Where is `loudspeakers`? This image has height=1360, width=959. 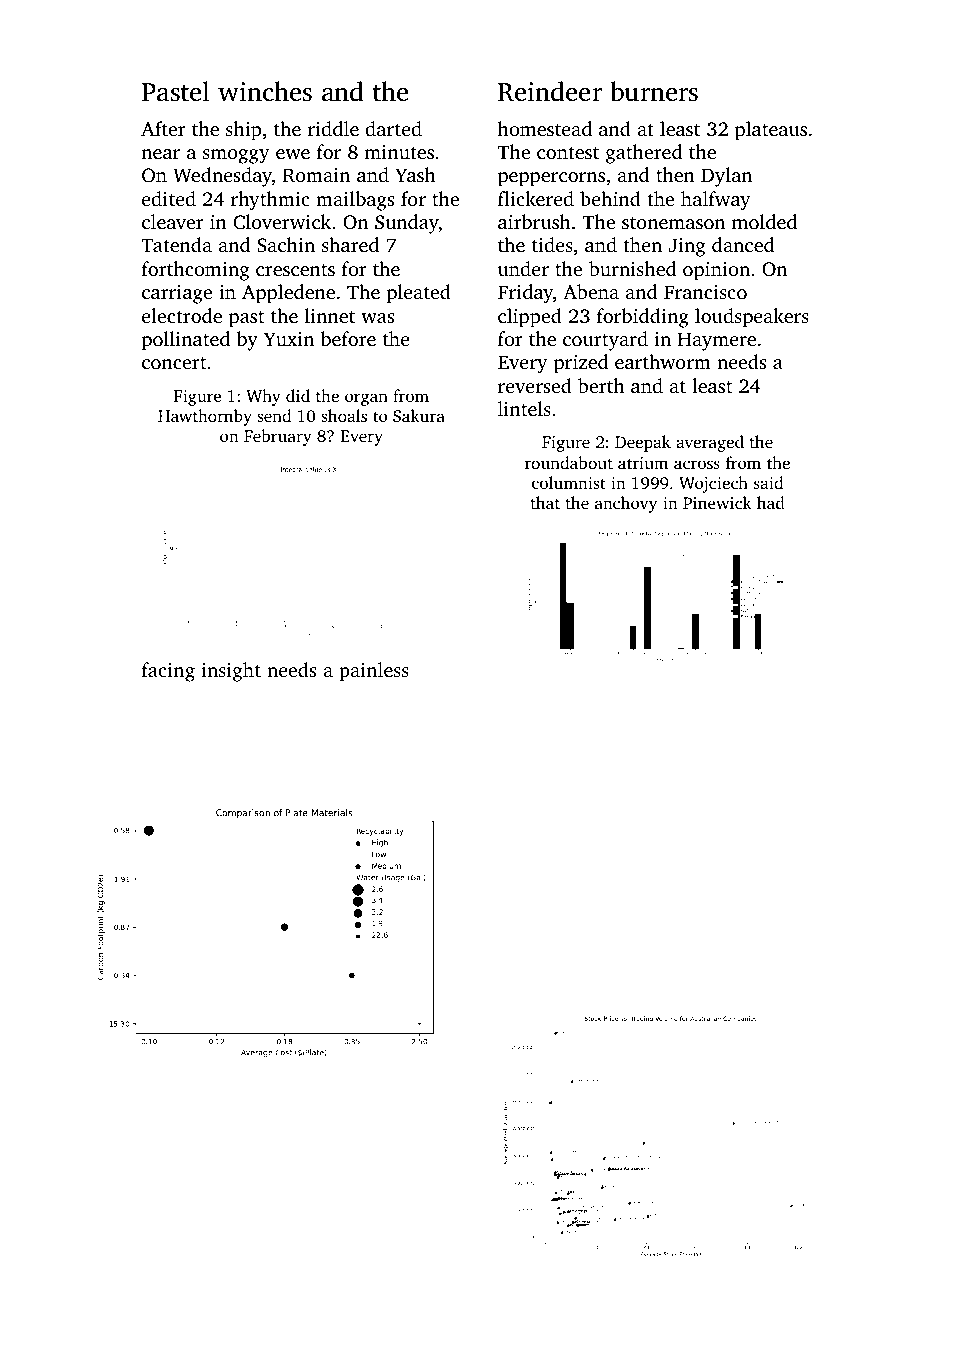
loudspeakers is located at coordinates (752, 318).
